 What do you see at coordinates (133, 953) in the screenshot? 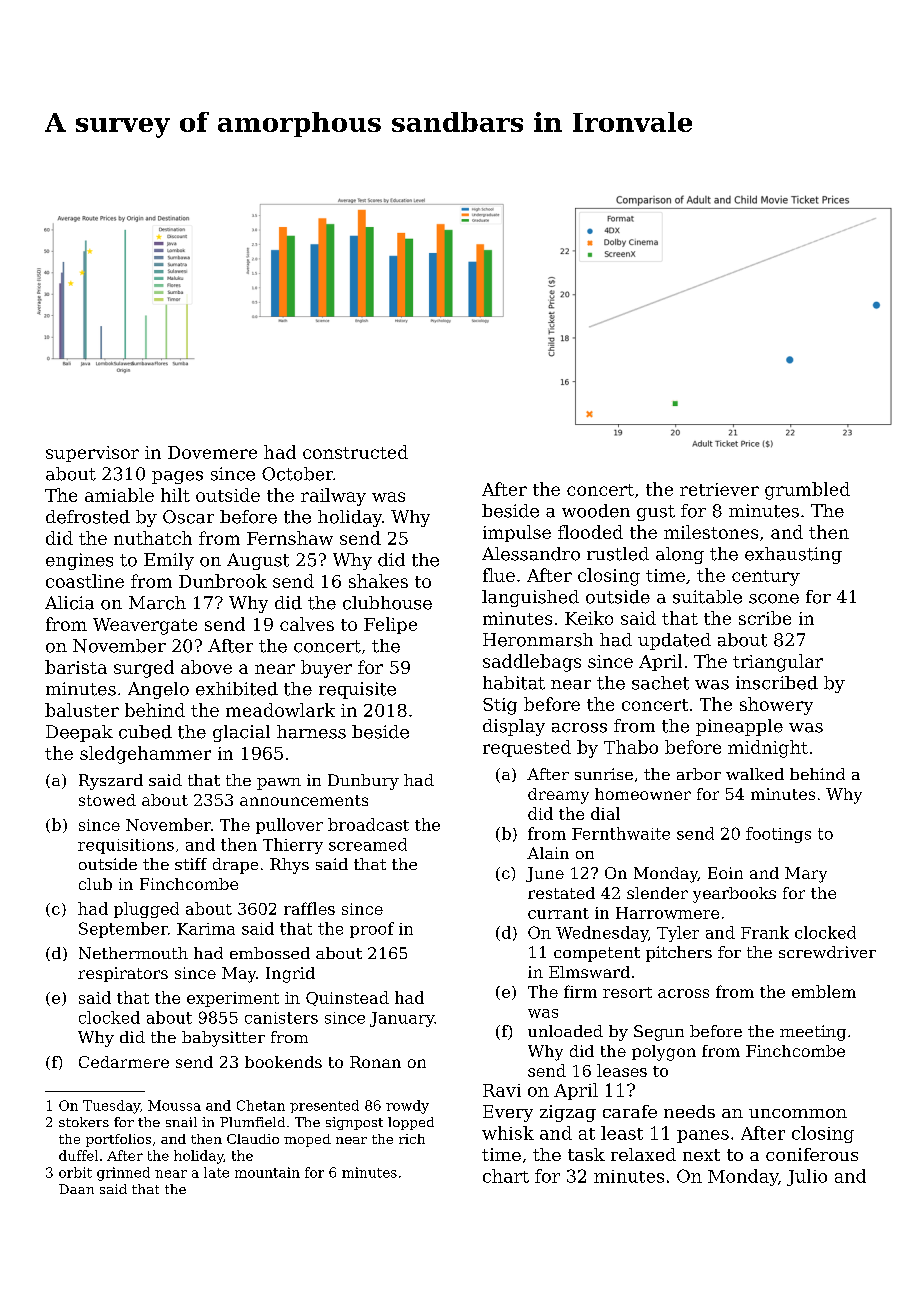
I see `Nethermouth` at bounding box center [133, 953].
